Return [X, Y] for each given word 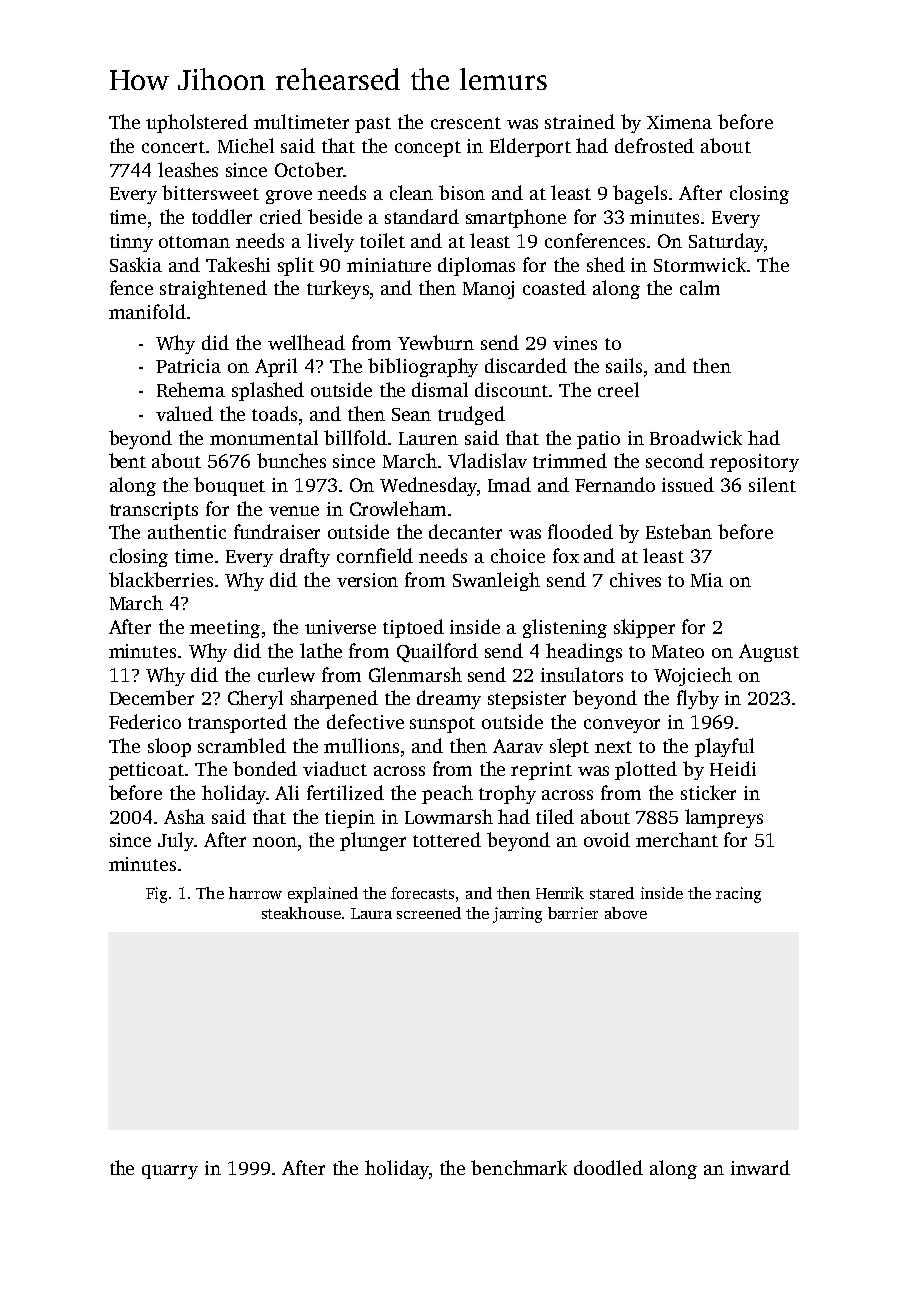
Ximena [679, 122]
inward [760, 1167]
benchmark [519, 1167]
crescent [466, 123]
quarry [170, 1172]
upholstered [197, 123]
